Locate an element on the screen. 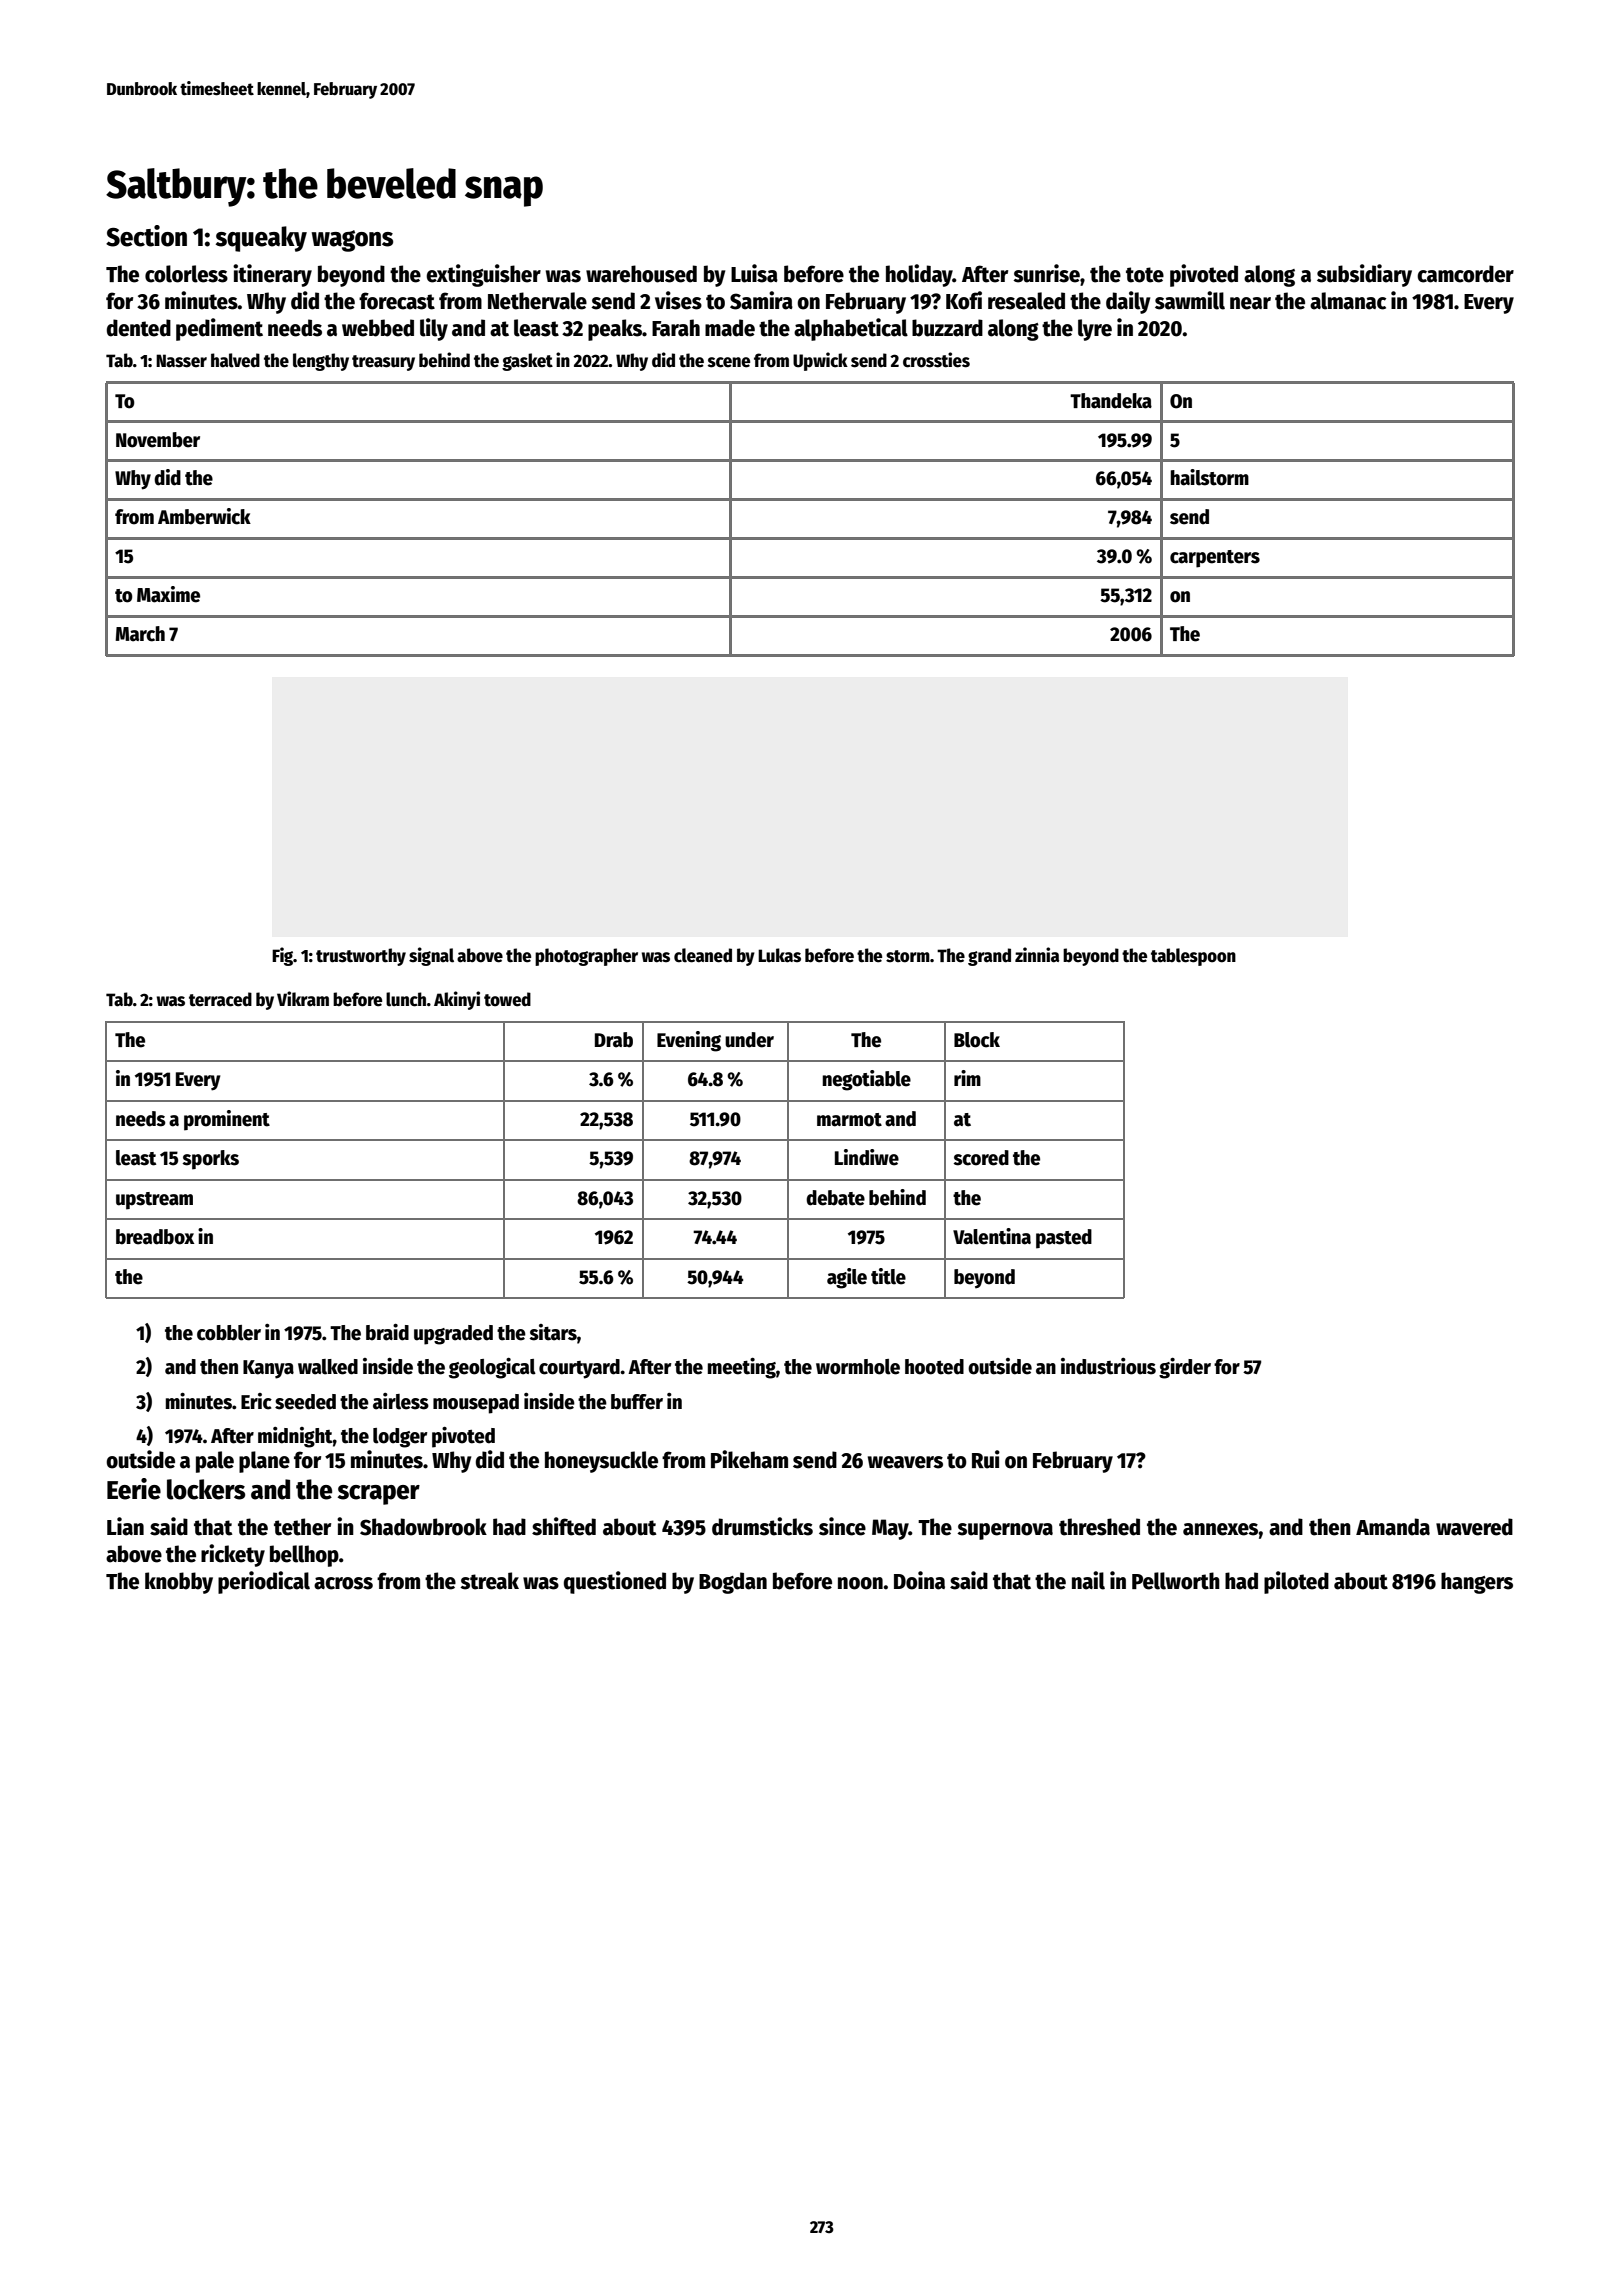 Image resolution: width=1620 pixels, height=2292 pixels. carpenters is located at coordinates (1215, 559).
